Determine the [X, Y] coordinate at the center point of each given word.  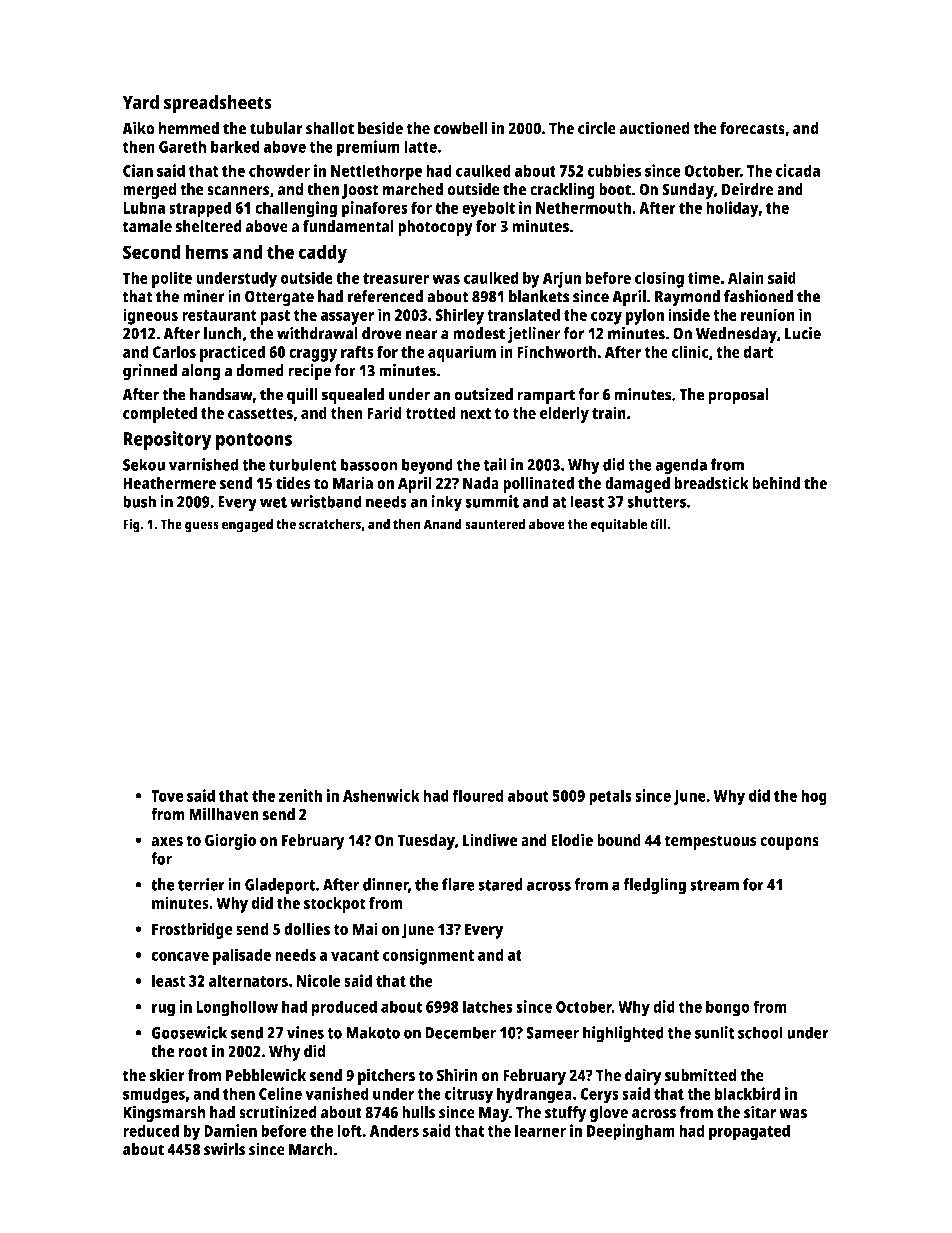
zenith [300, 795]
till [658, 524]
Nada [481, 483]
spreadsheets [218, 104]
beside [380, 128]
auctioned [654, 128]
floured [478, 795]
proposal [738, 396]
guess [202, 527]
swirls [224, 1149]
